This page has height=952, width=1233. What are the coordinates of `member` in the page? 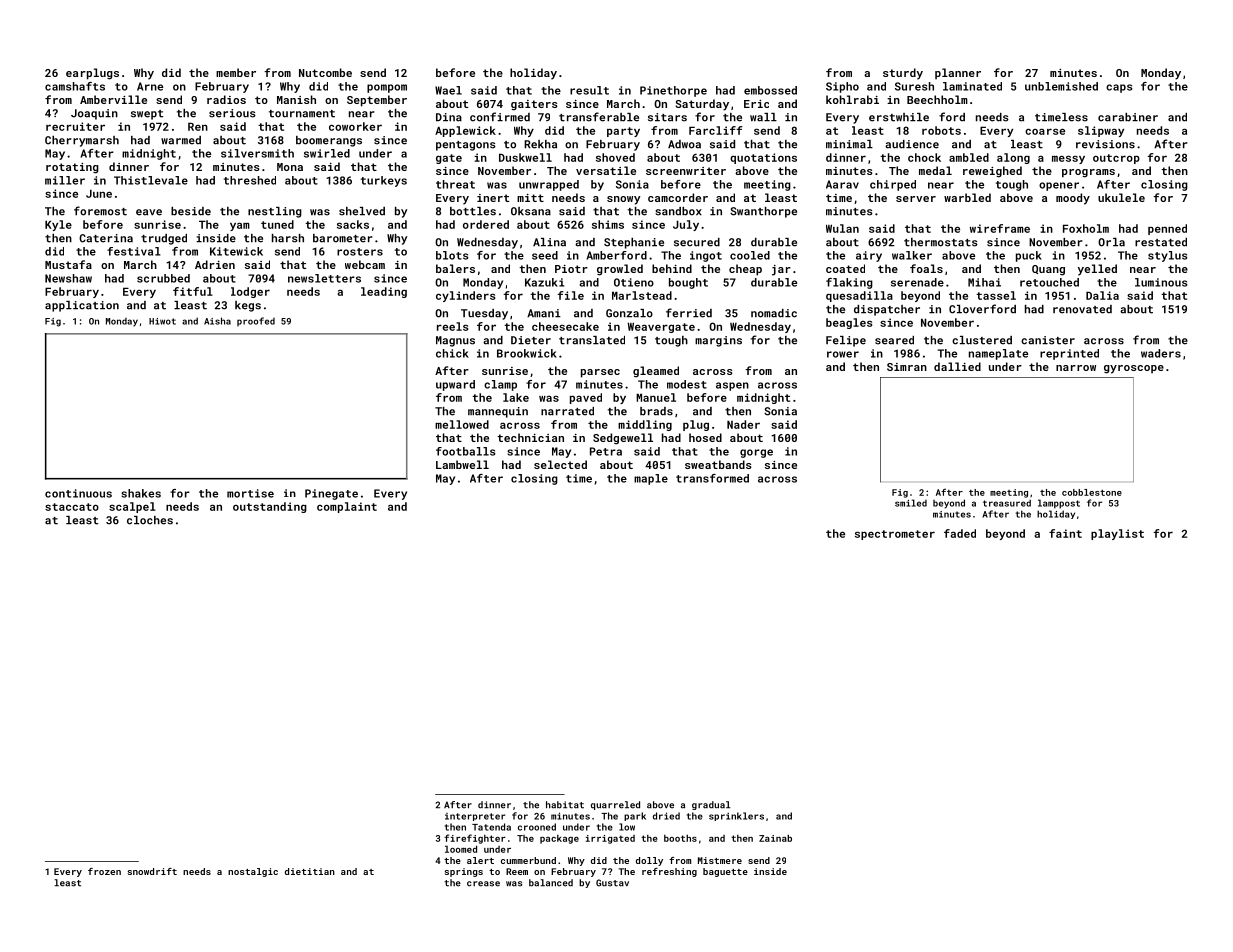 It's located at (236, 72).
